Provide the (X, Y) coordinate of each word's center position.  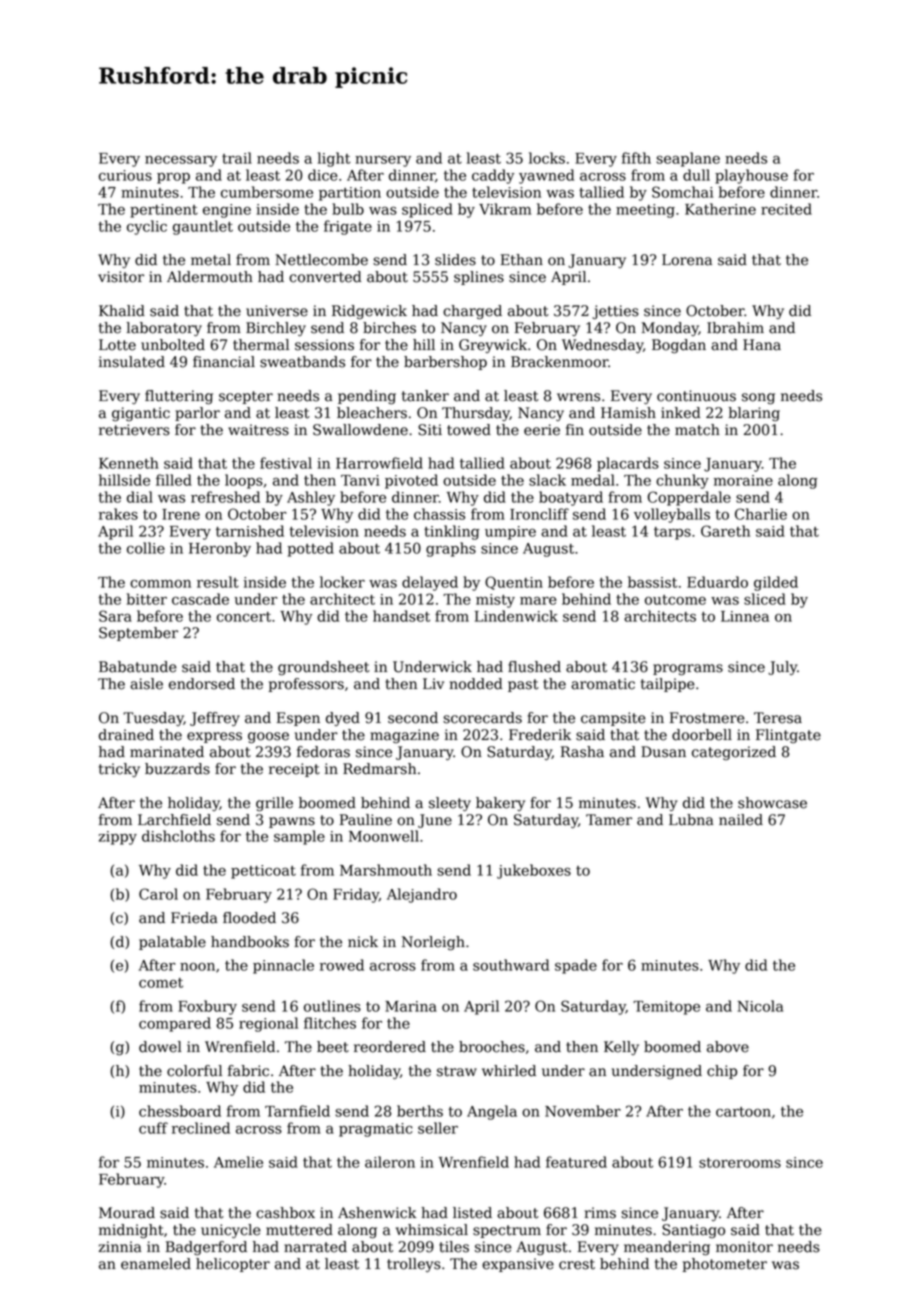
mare (538, 601)
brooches (492, 1047)
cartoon (743, 1112)
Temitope (666, 1008)
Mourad (127, 1213)
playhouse (751, 176)
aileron (390, 1162)
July (782, 668)
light (334, 159)
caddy (493, 176)
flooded (249, 918)
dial (140, 497)
